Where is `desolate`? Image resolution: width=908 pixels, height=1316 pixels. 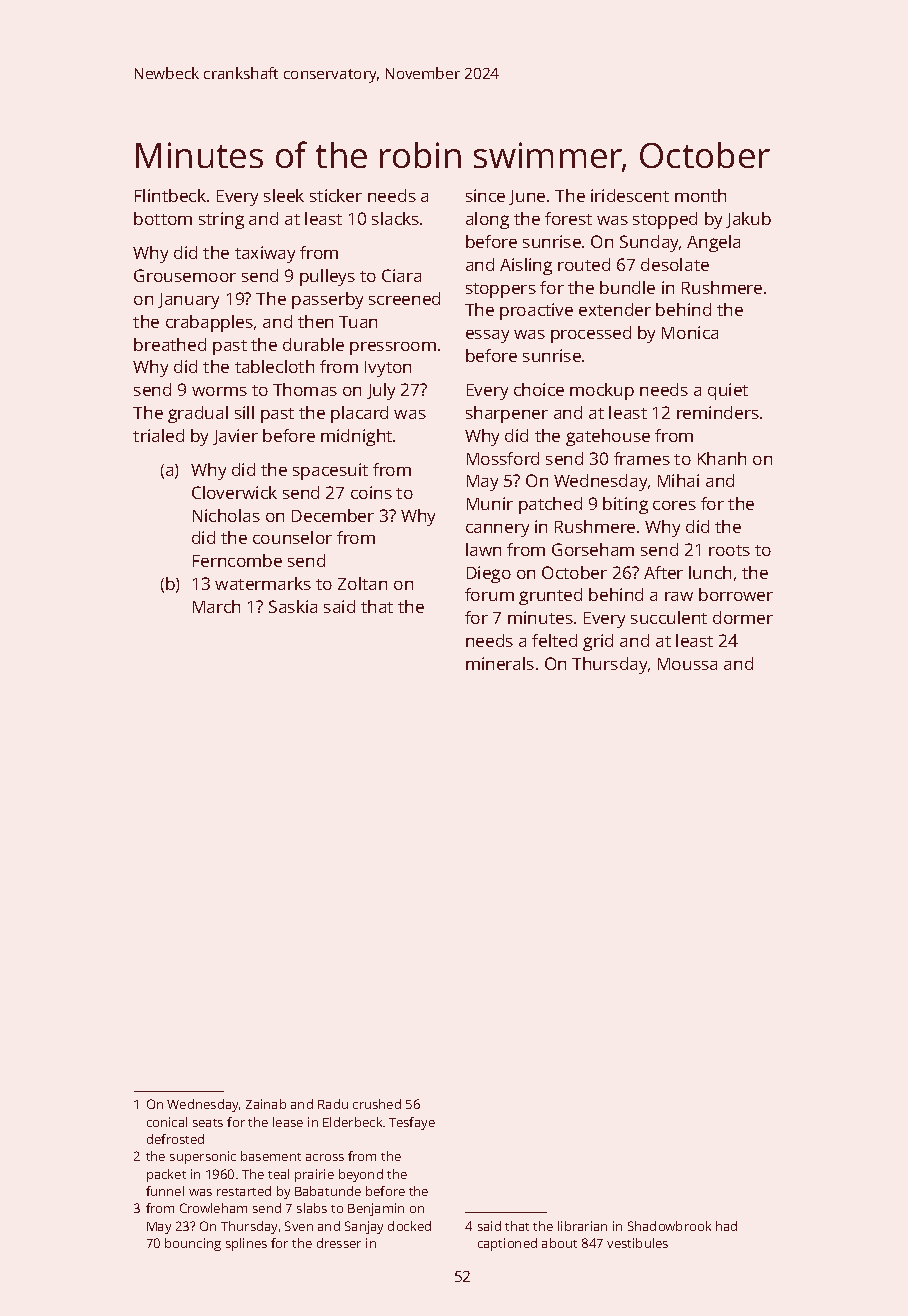 desolate is located at coordinates (675, 264).
